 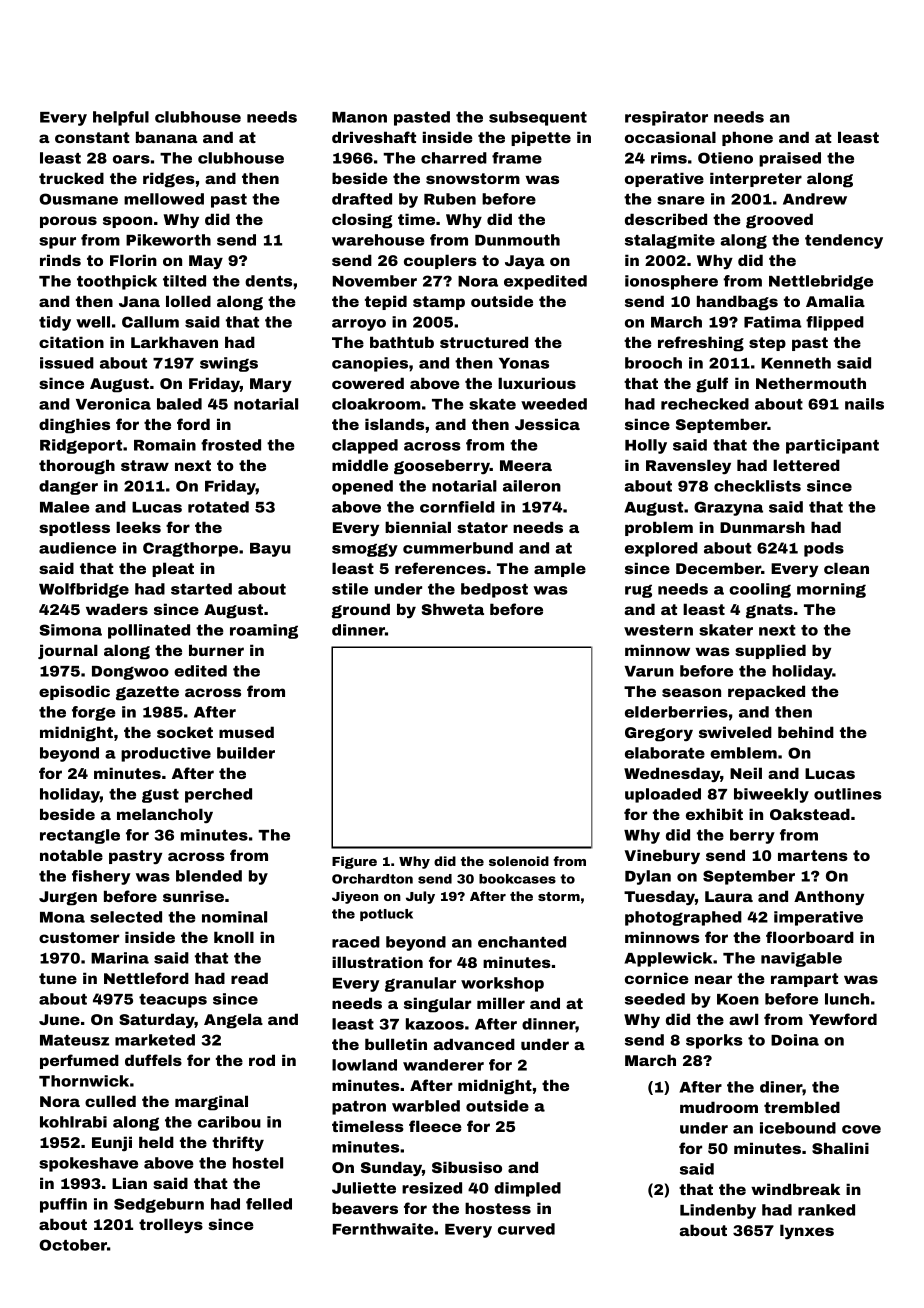 What do you see at coordinates (769, 611) in the image?
I see `gnats` at bounding box center [769, 611].
